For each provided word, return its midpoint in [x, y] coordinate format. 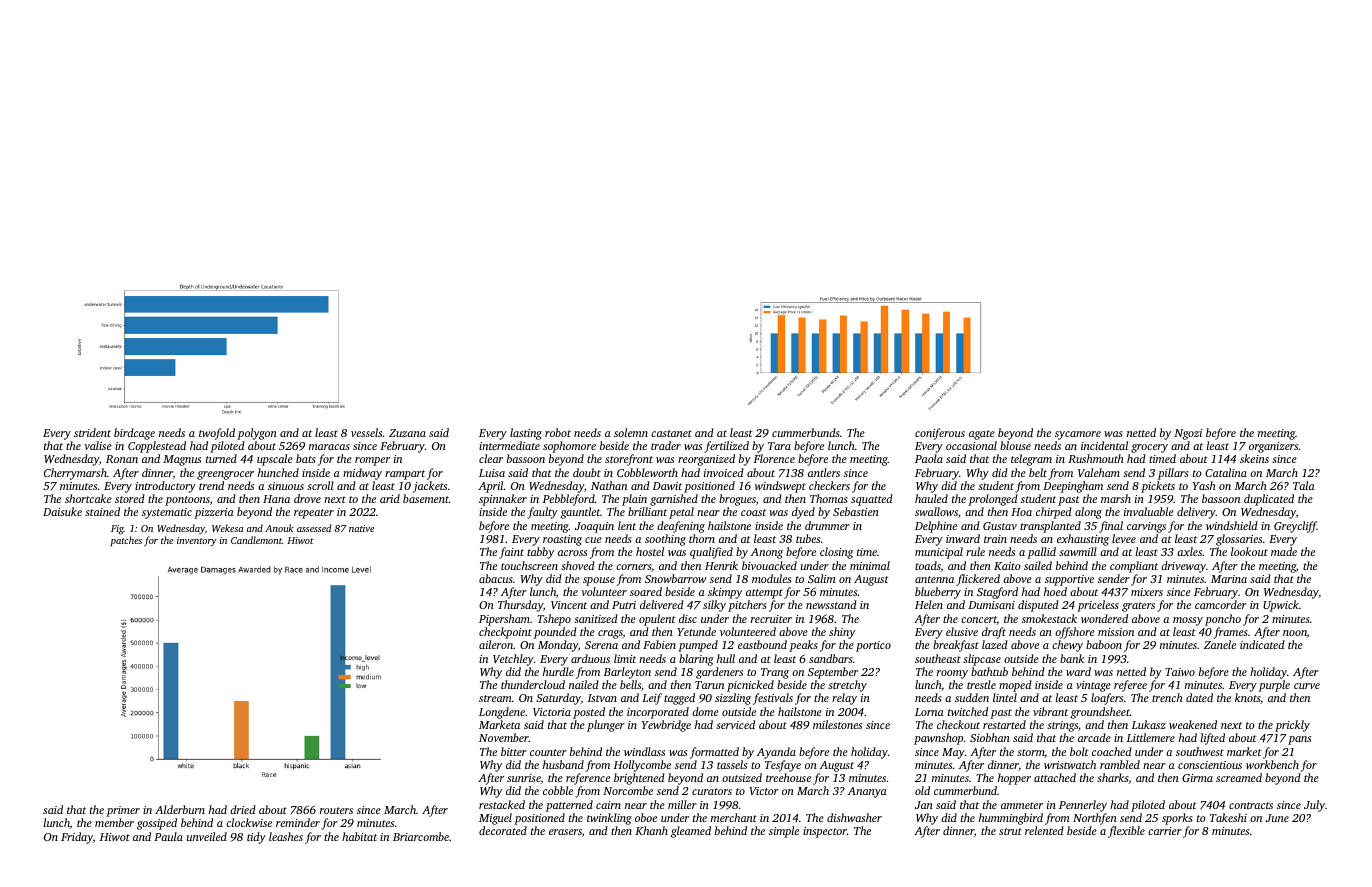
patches [126, 541]
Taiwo [1180, 672]
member [114, 822]
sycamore [1078, 435]
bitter [514, 751]
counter [548, 752]
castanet [671, 433]
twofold [217, 434]
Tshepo [554, 620]
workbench [1272, 764]
